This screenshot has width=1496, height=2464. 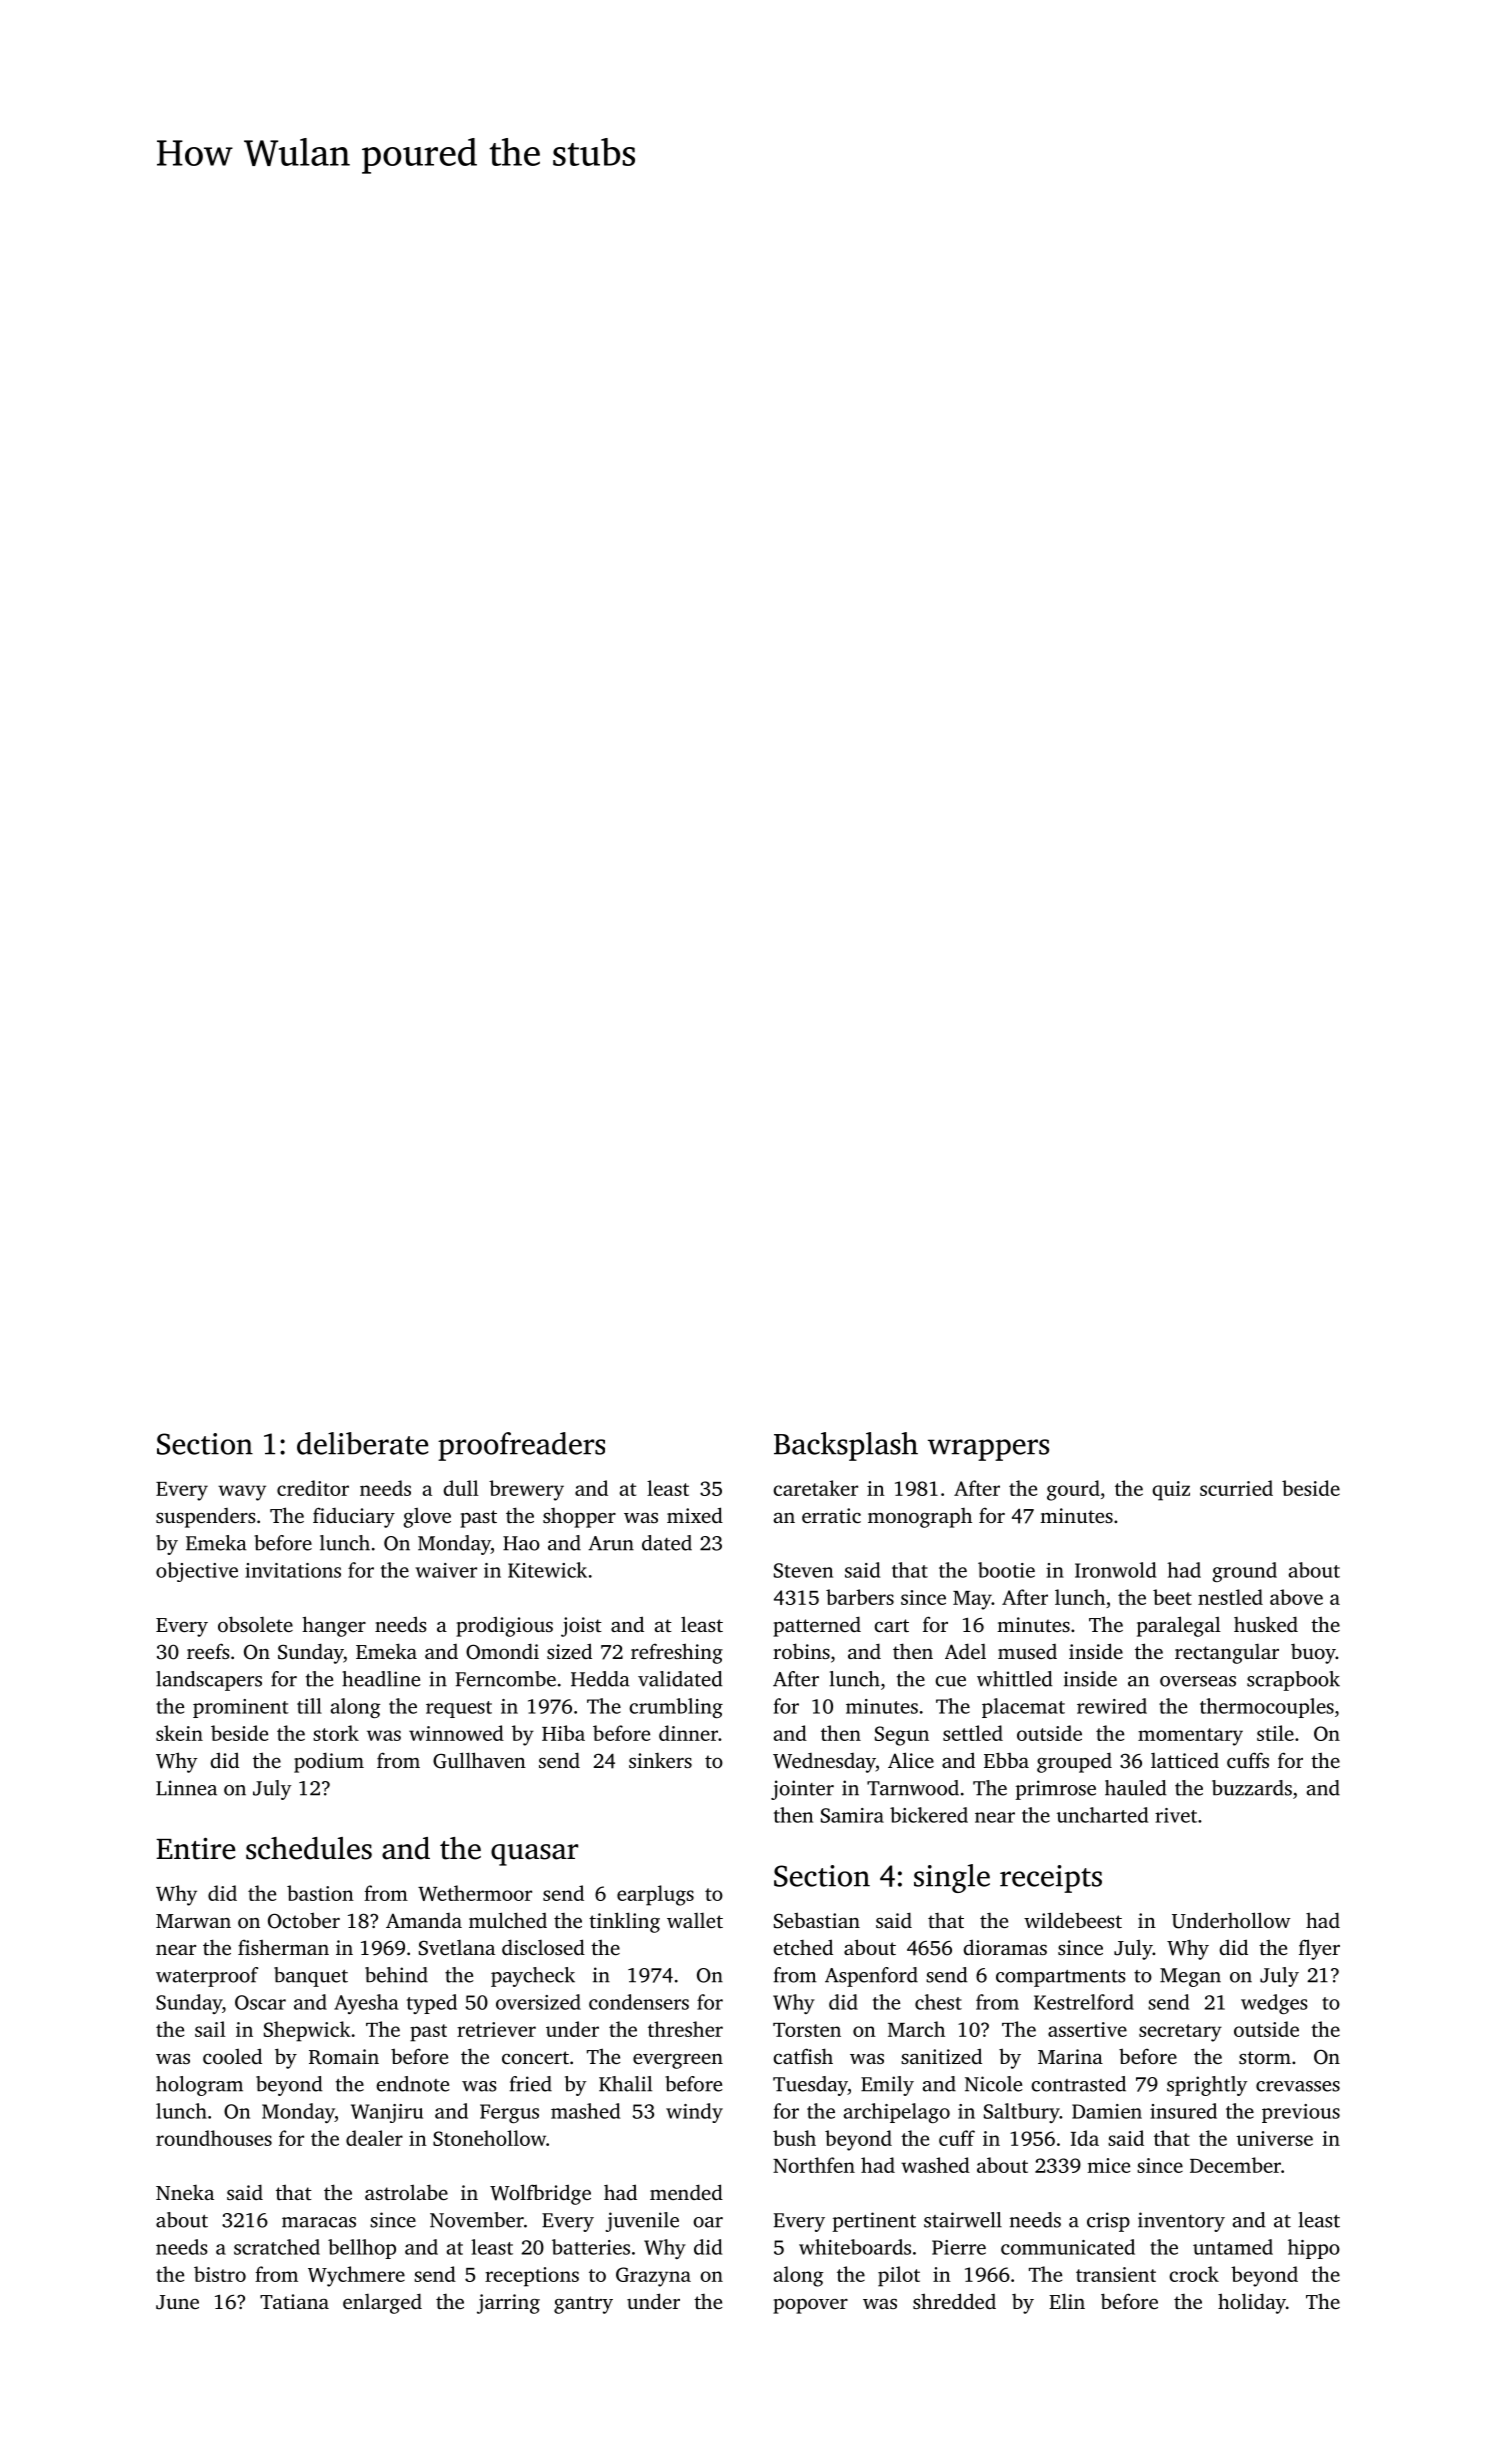 I want to click on quasar, so click(x=534, y=1855).
